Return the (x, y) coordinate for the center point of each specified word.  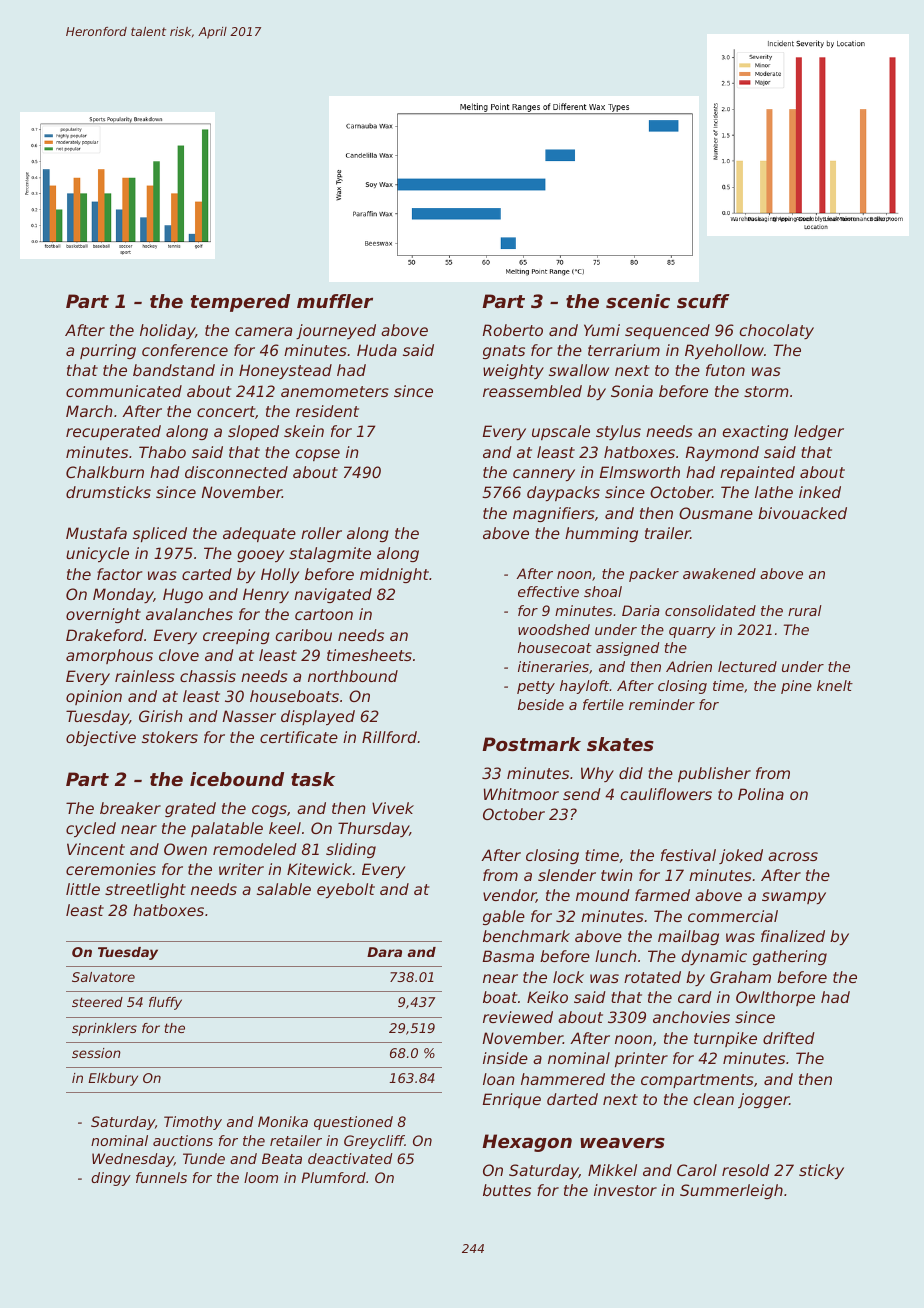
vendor (509, 896)
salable (284, 889)
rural (805, 610)
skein (304, 431)
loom (261, 1177)
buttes (507, 1190)
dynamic (714, 957)
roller (321, 533)
